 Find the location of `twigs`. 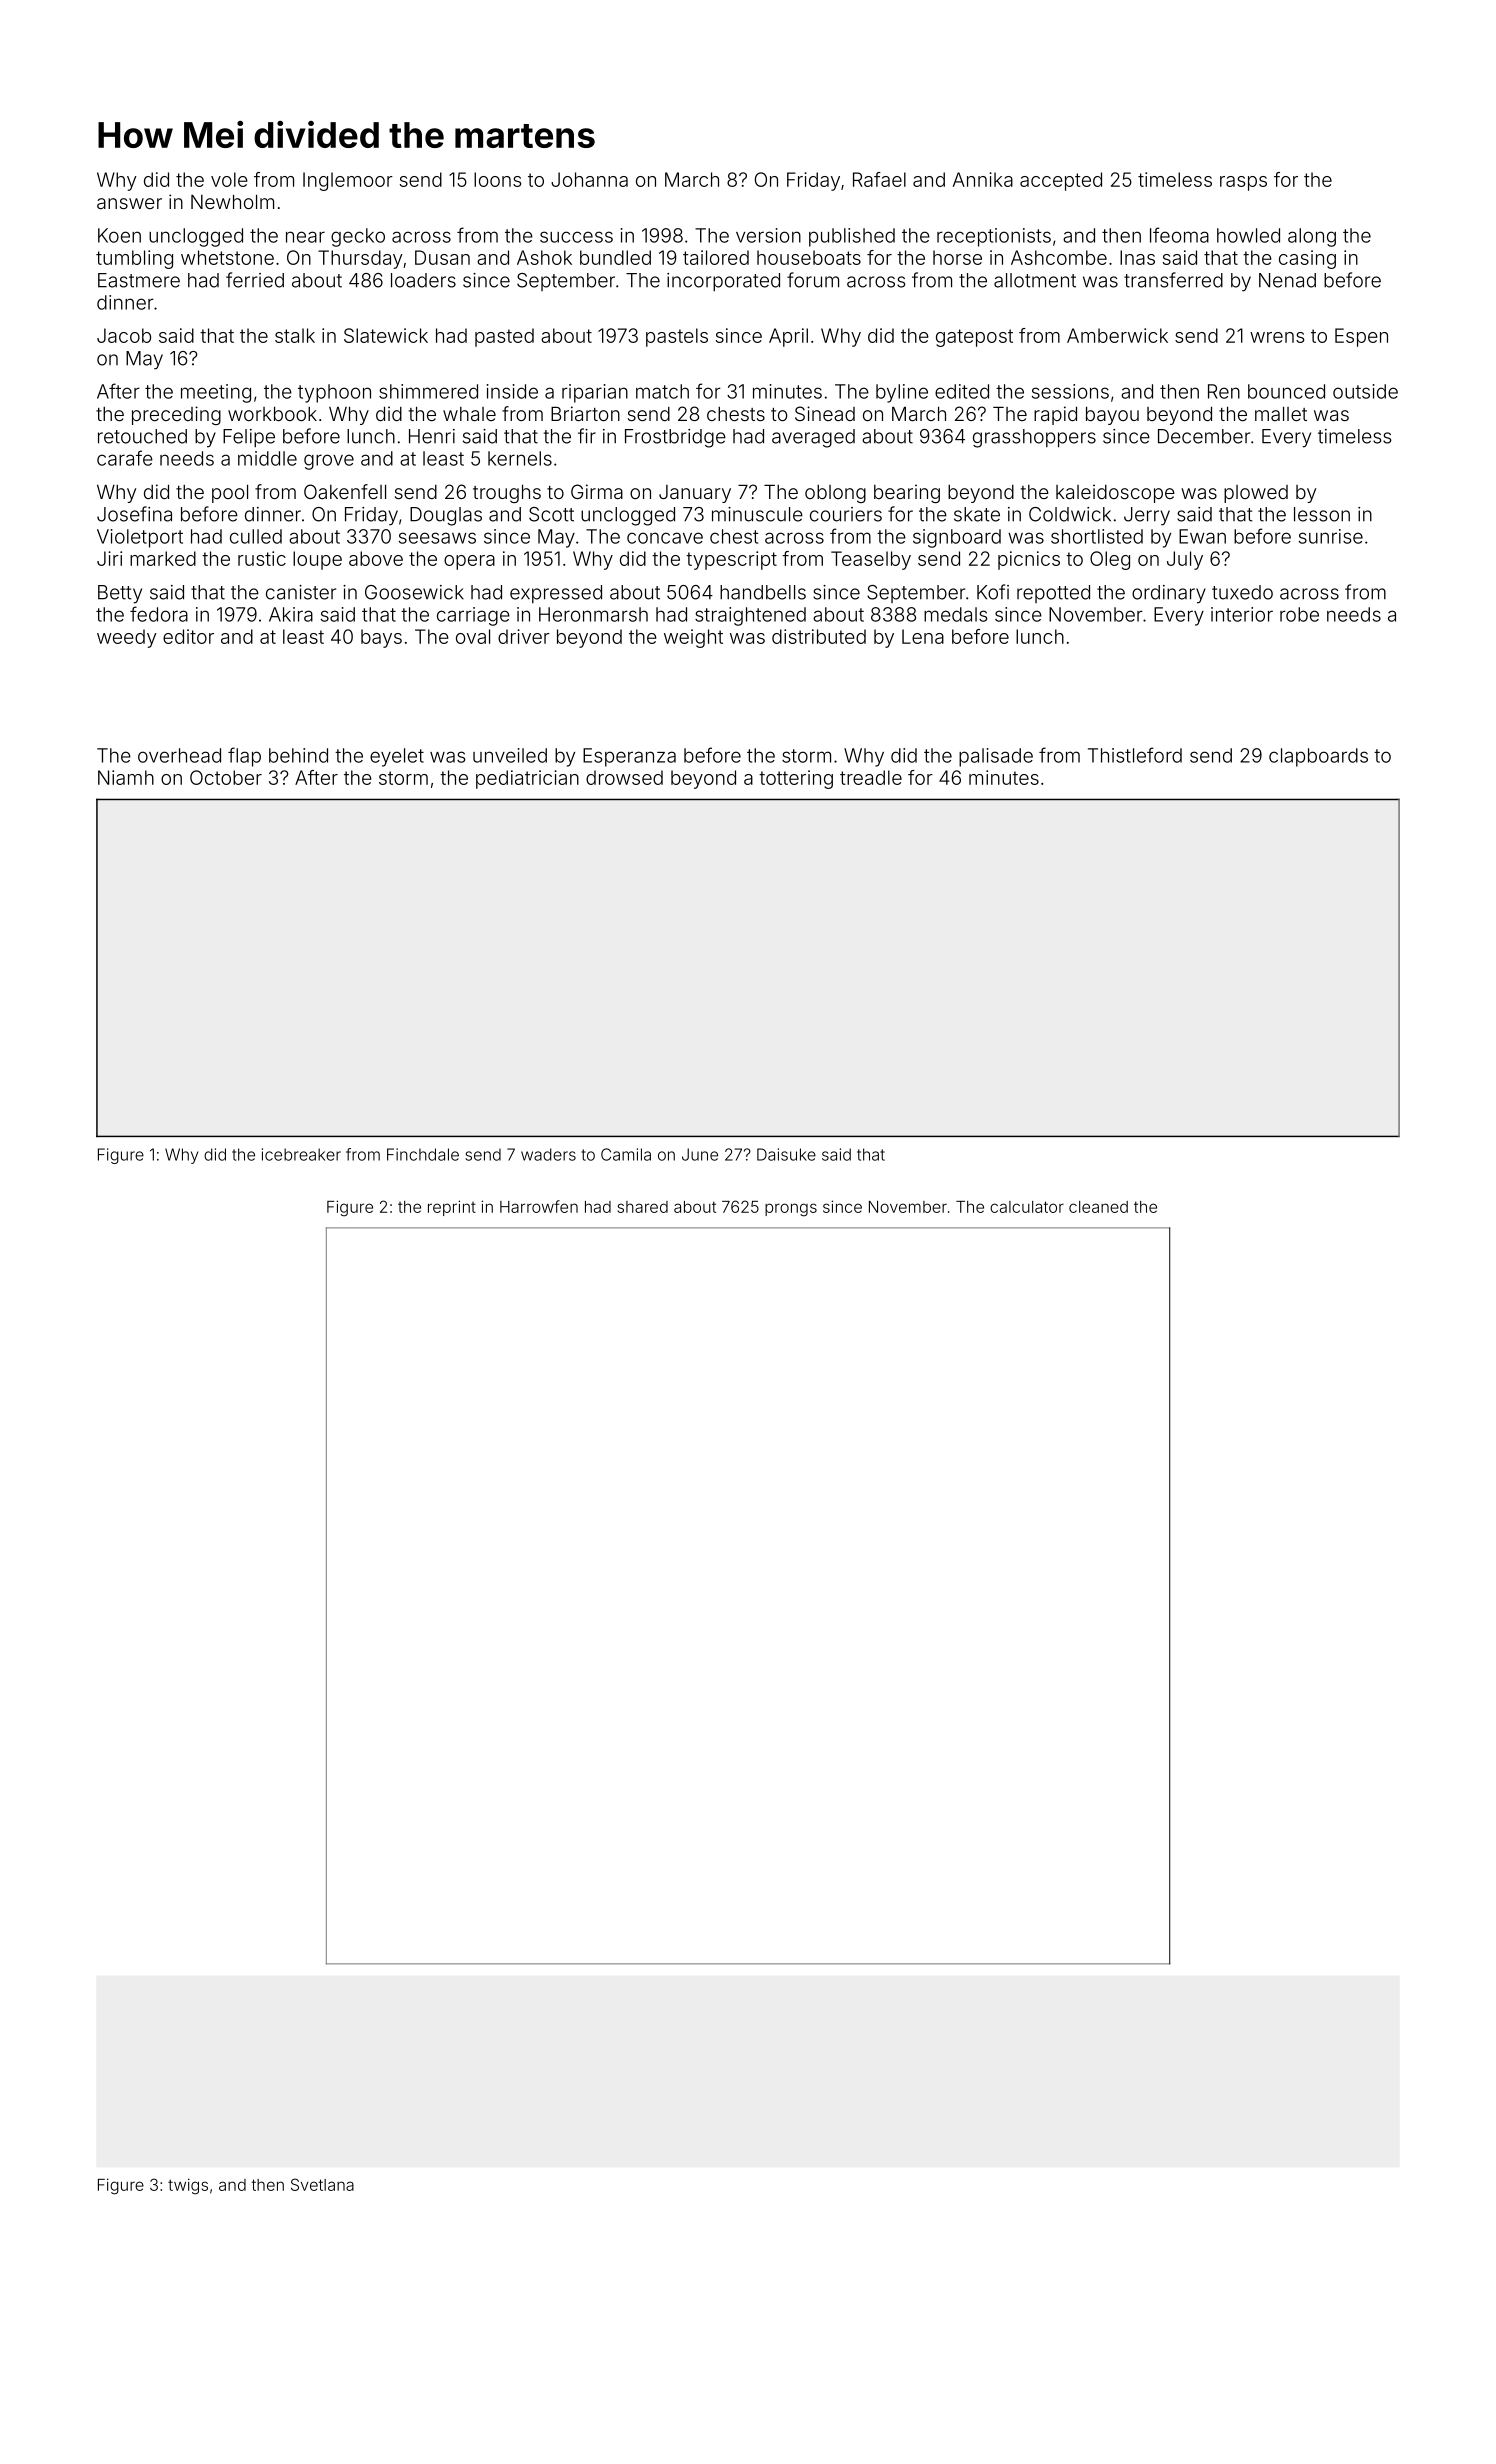

twigs is located at coordinates (188, 2186).
